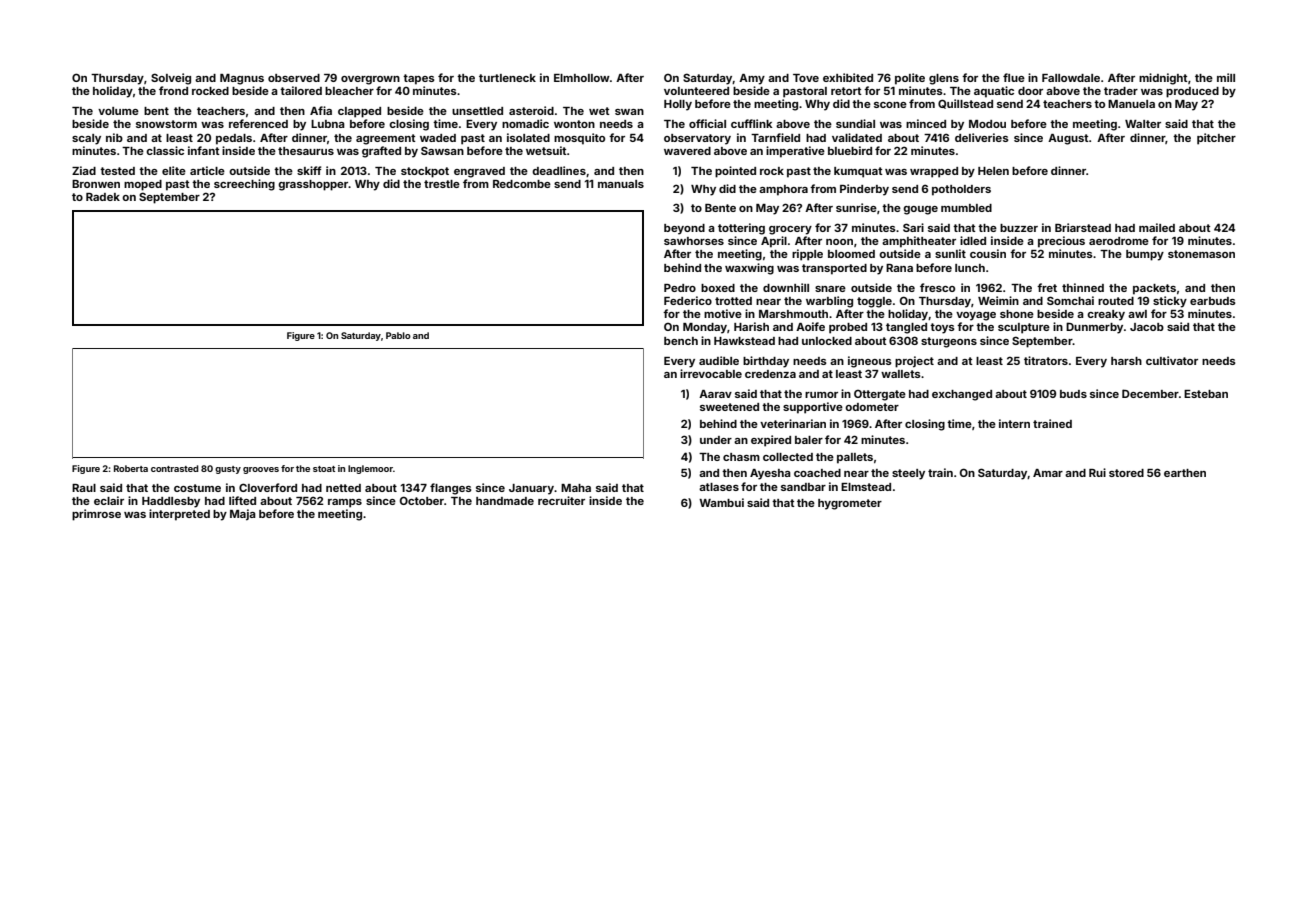 The height and width of the image is (924, 1308). What do you see at coordinates (793, 314) in the image?
I see `Marshmouth` at bounding box center [793, 314].
